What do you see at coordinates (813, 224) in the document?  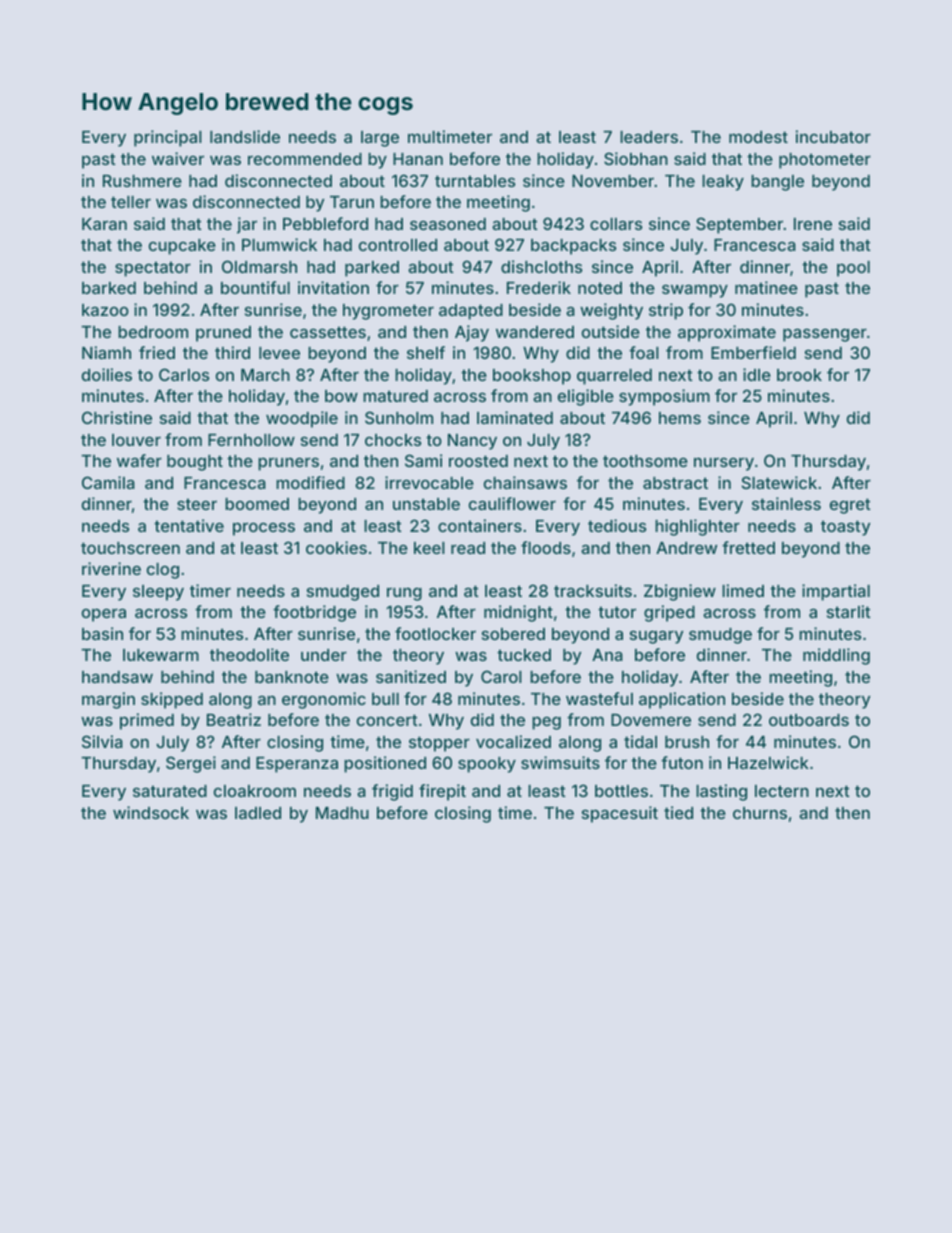 I see `Irene` at bounding box center [813, 224].
